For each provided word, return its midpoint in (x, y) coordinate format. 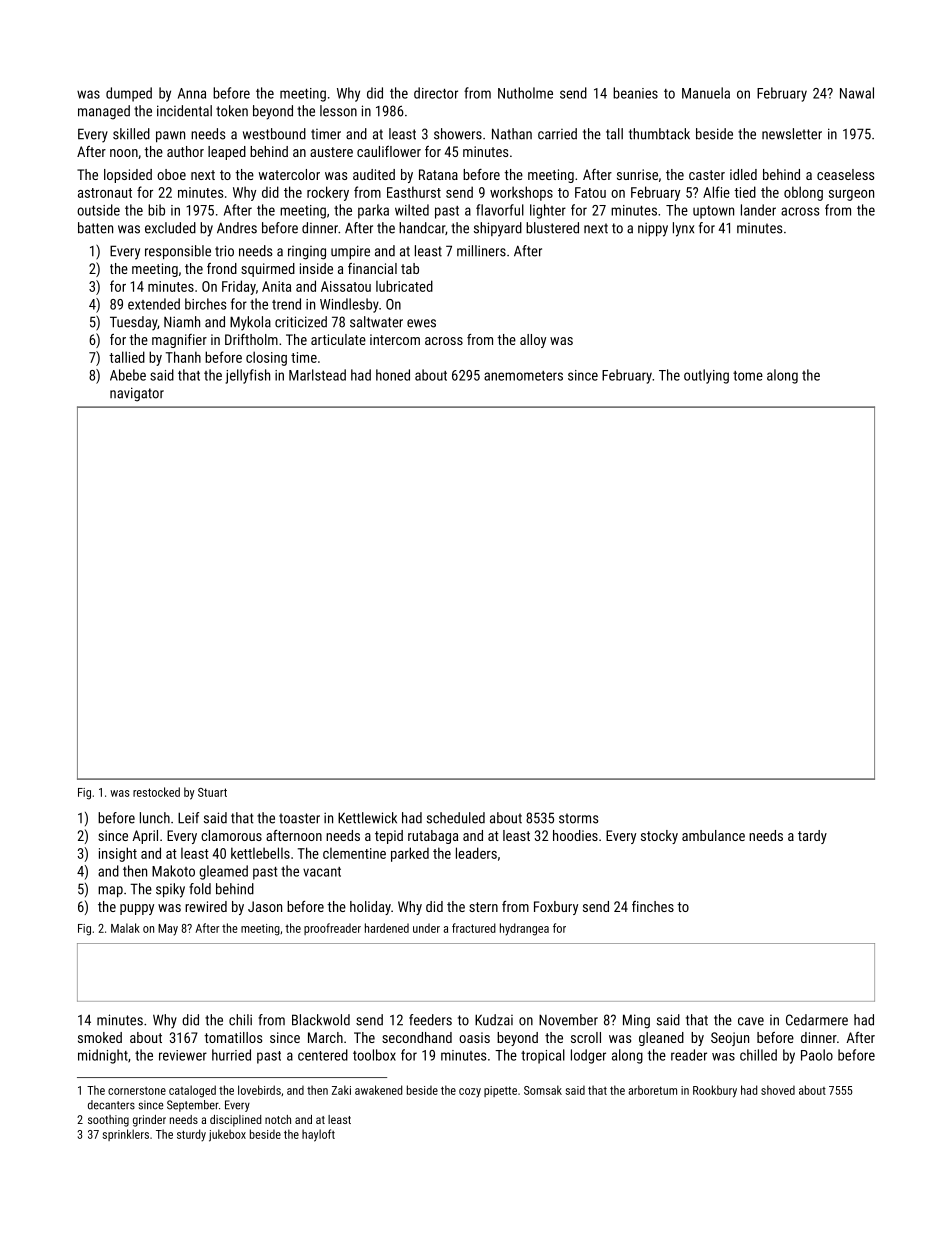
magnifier (179, 341)
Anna (192, 93)
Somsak (543, 1090)
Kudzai (494, 1020)
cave (751, 1021)
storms (578, 818)
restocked (156, 792)
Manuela (706, 93)
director (436, 93)
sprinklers (125, 1135)
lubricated (404, 286)
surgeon (851, 195)
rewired (206, 906)
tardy (812, 837)
